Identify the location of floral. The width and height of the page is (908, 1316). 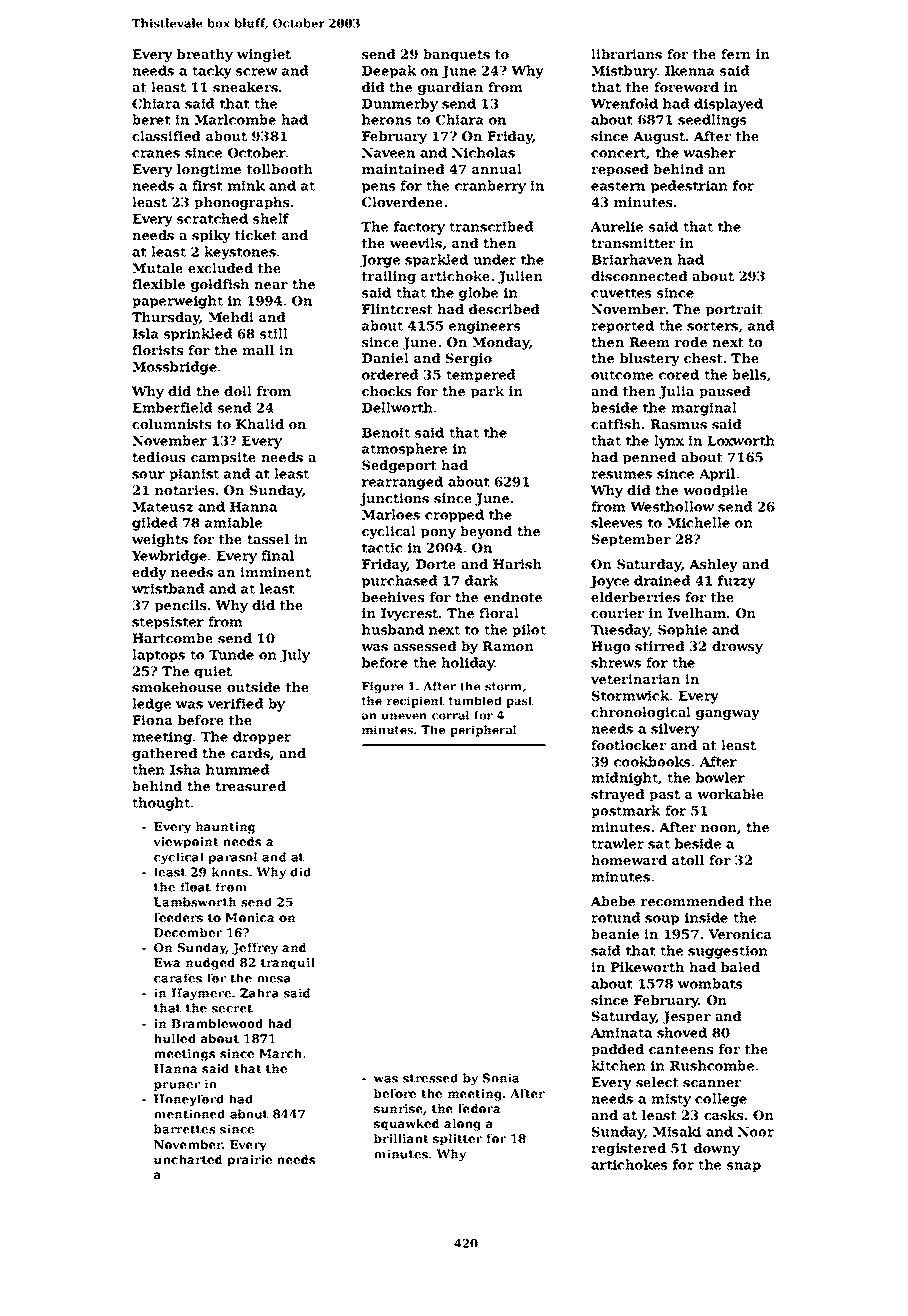
(499, 613).
